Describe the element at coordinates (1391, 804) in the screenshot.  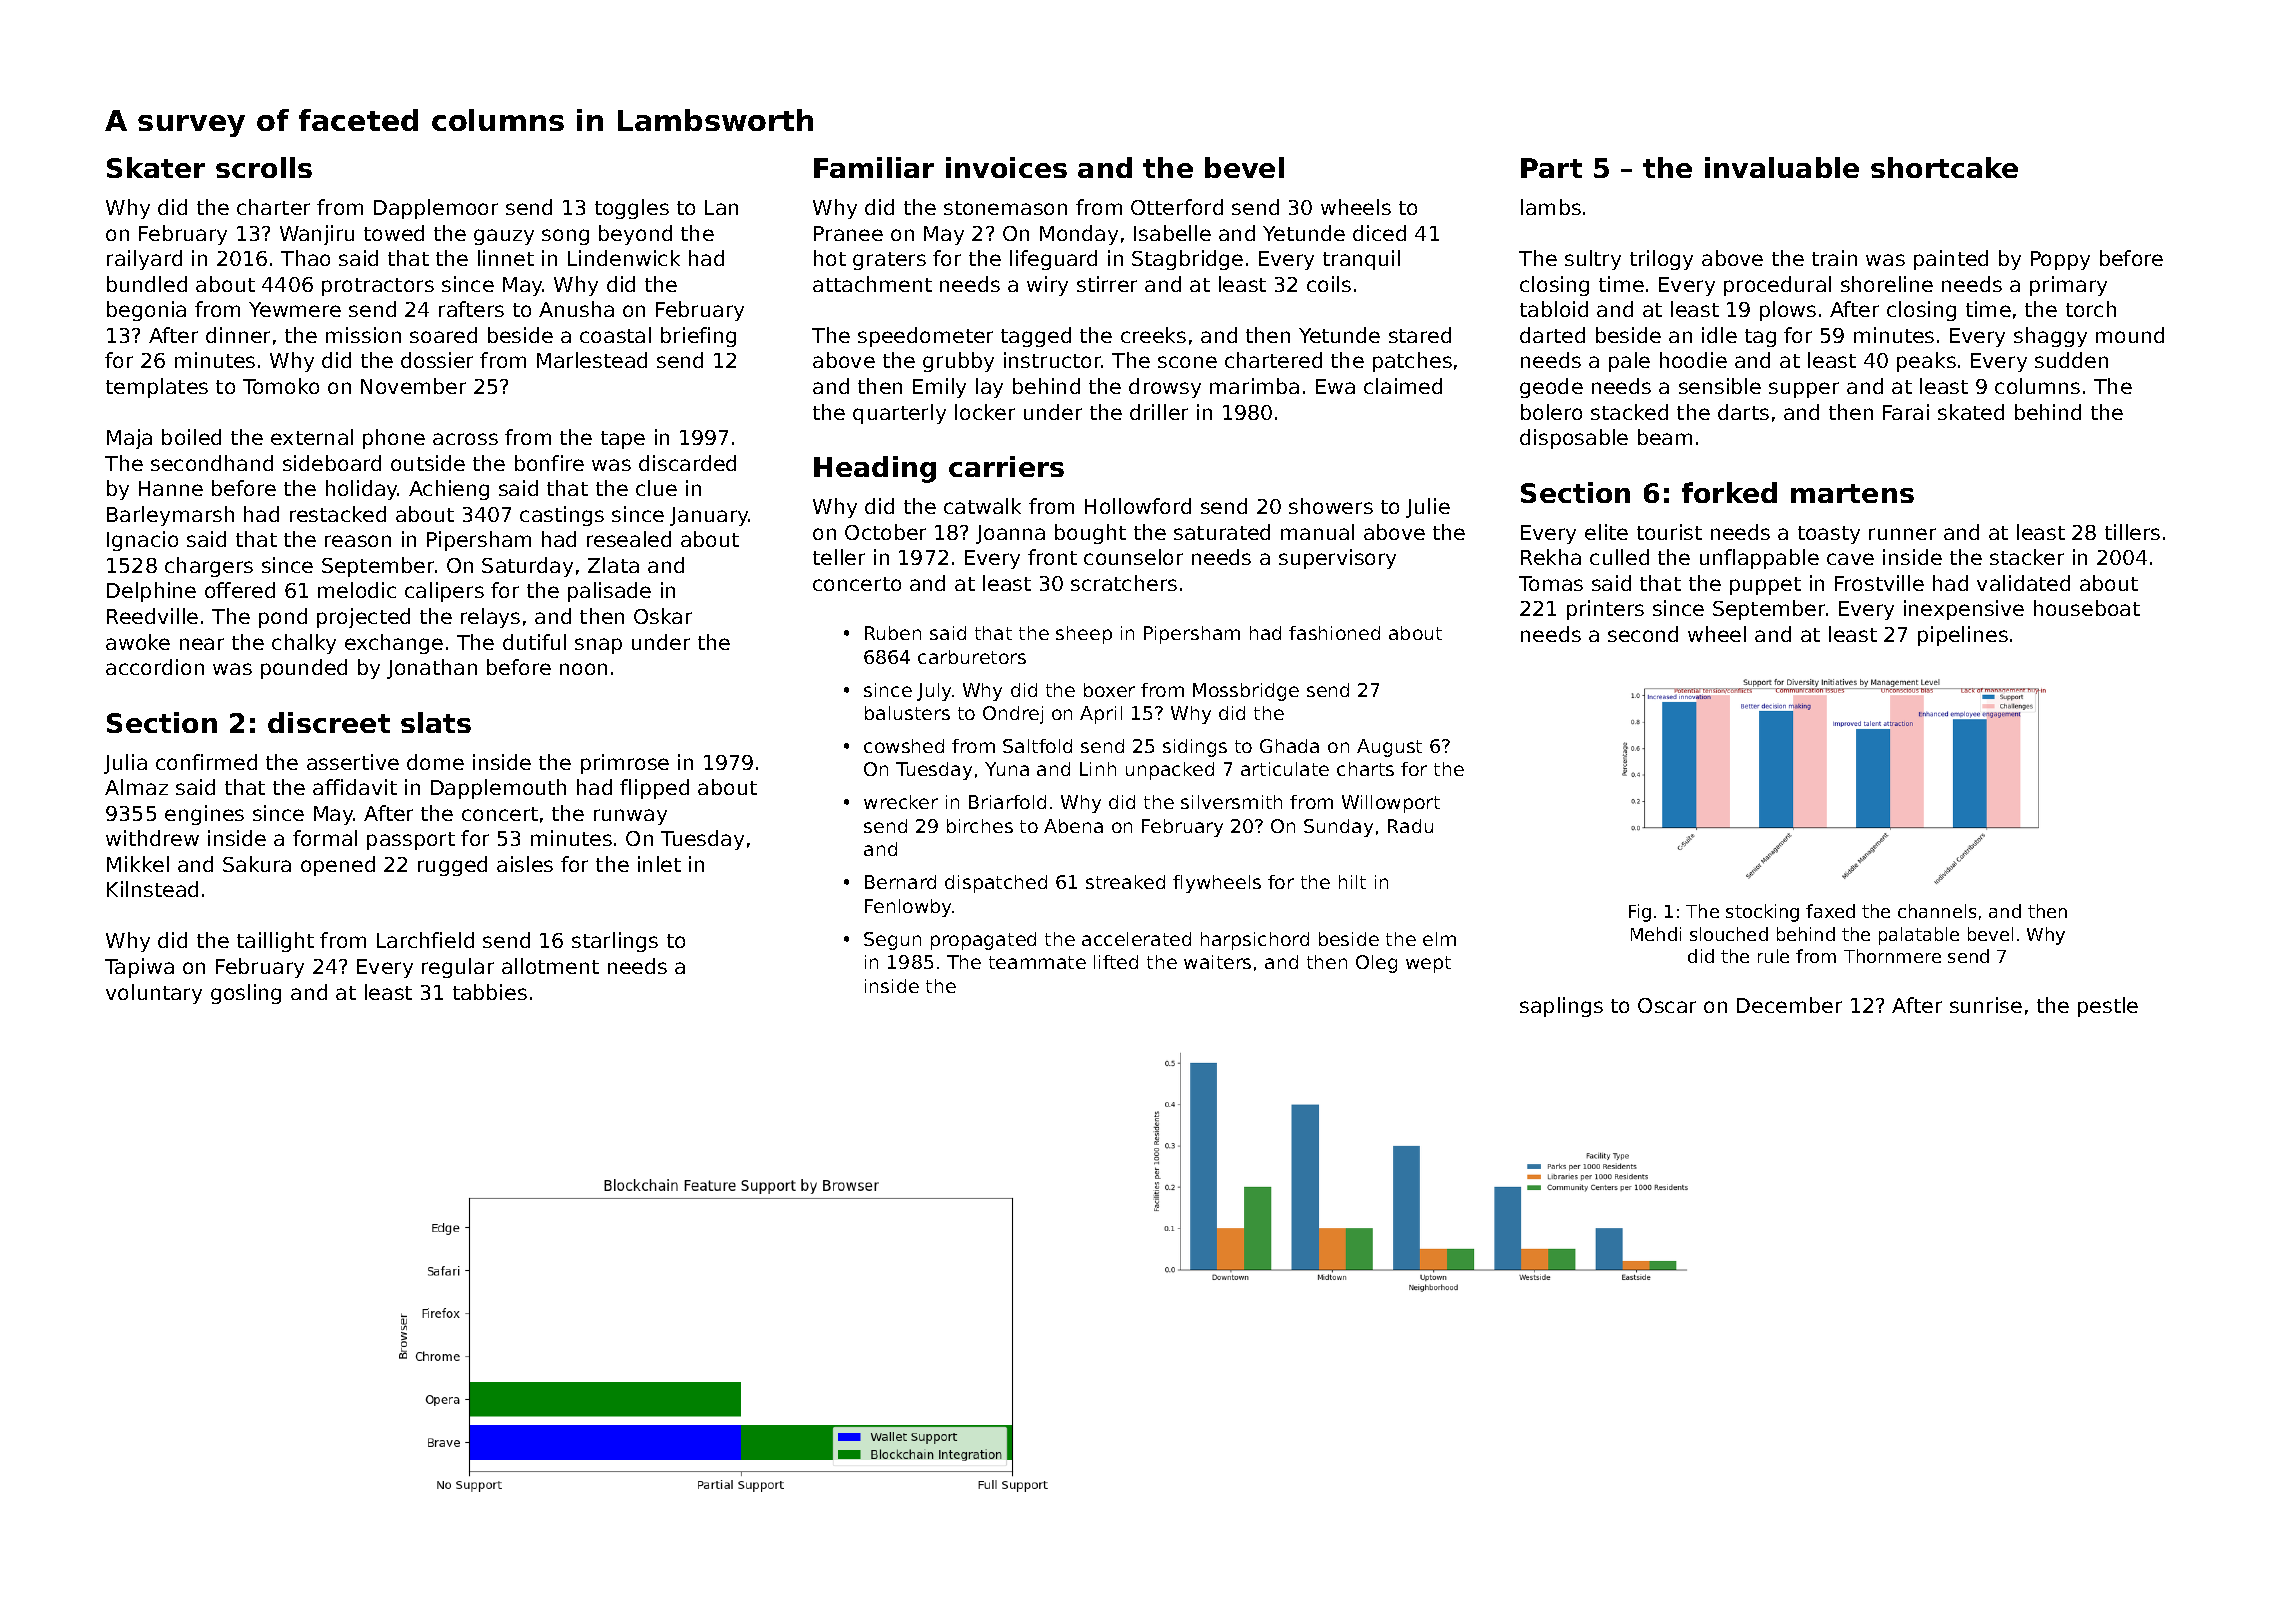
I see `Willowport` at that location.
